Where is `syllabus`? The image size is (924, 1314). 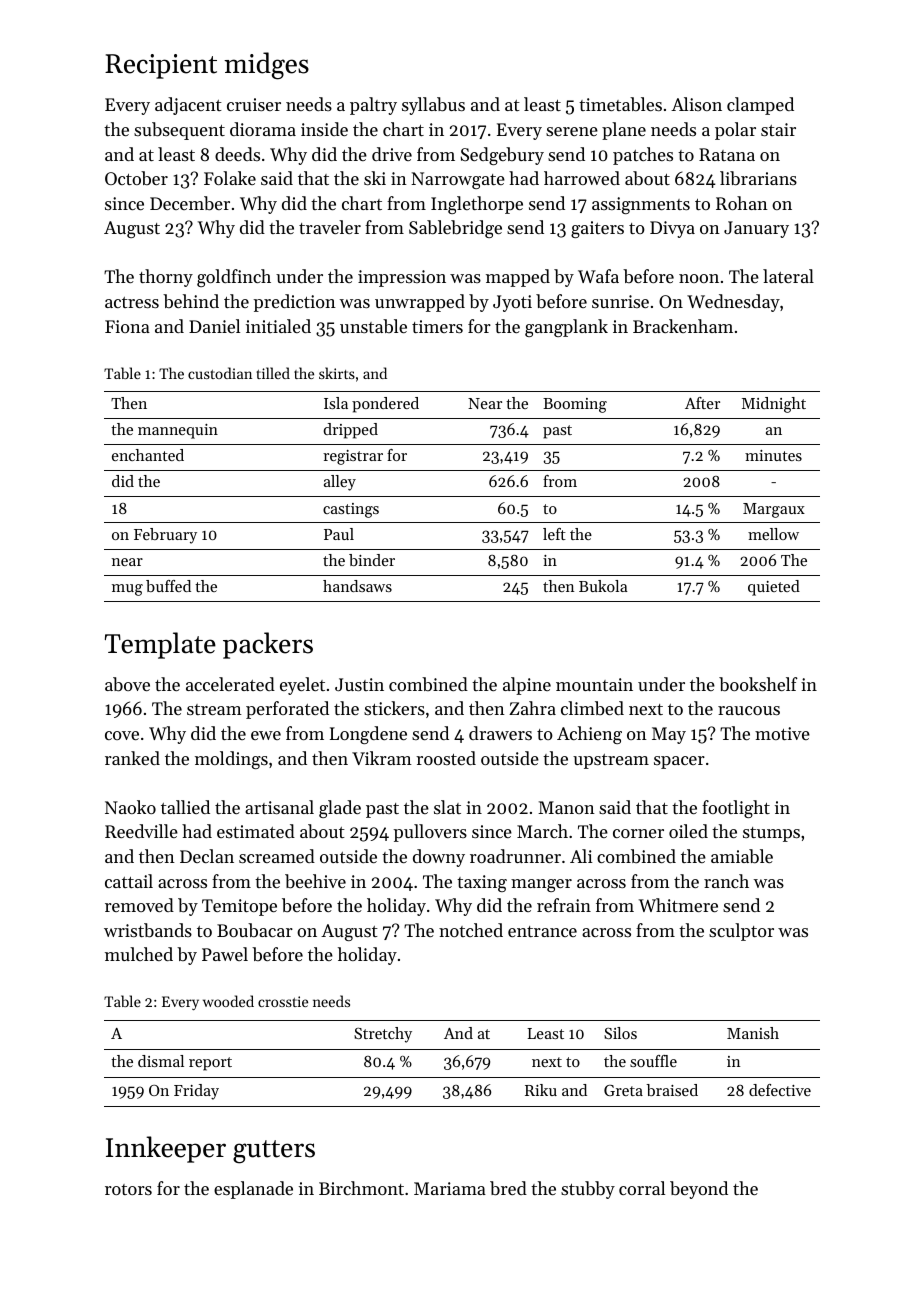 syllabus is located at coordinates (433, 106).
